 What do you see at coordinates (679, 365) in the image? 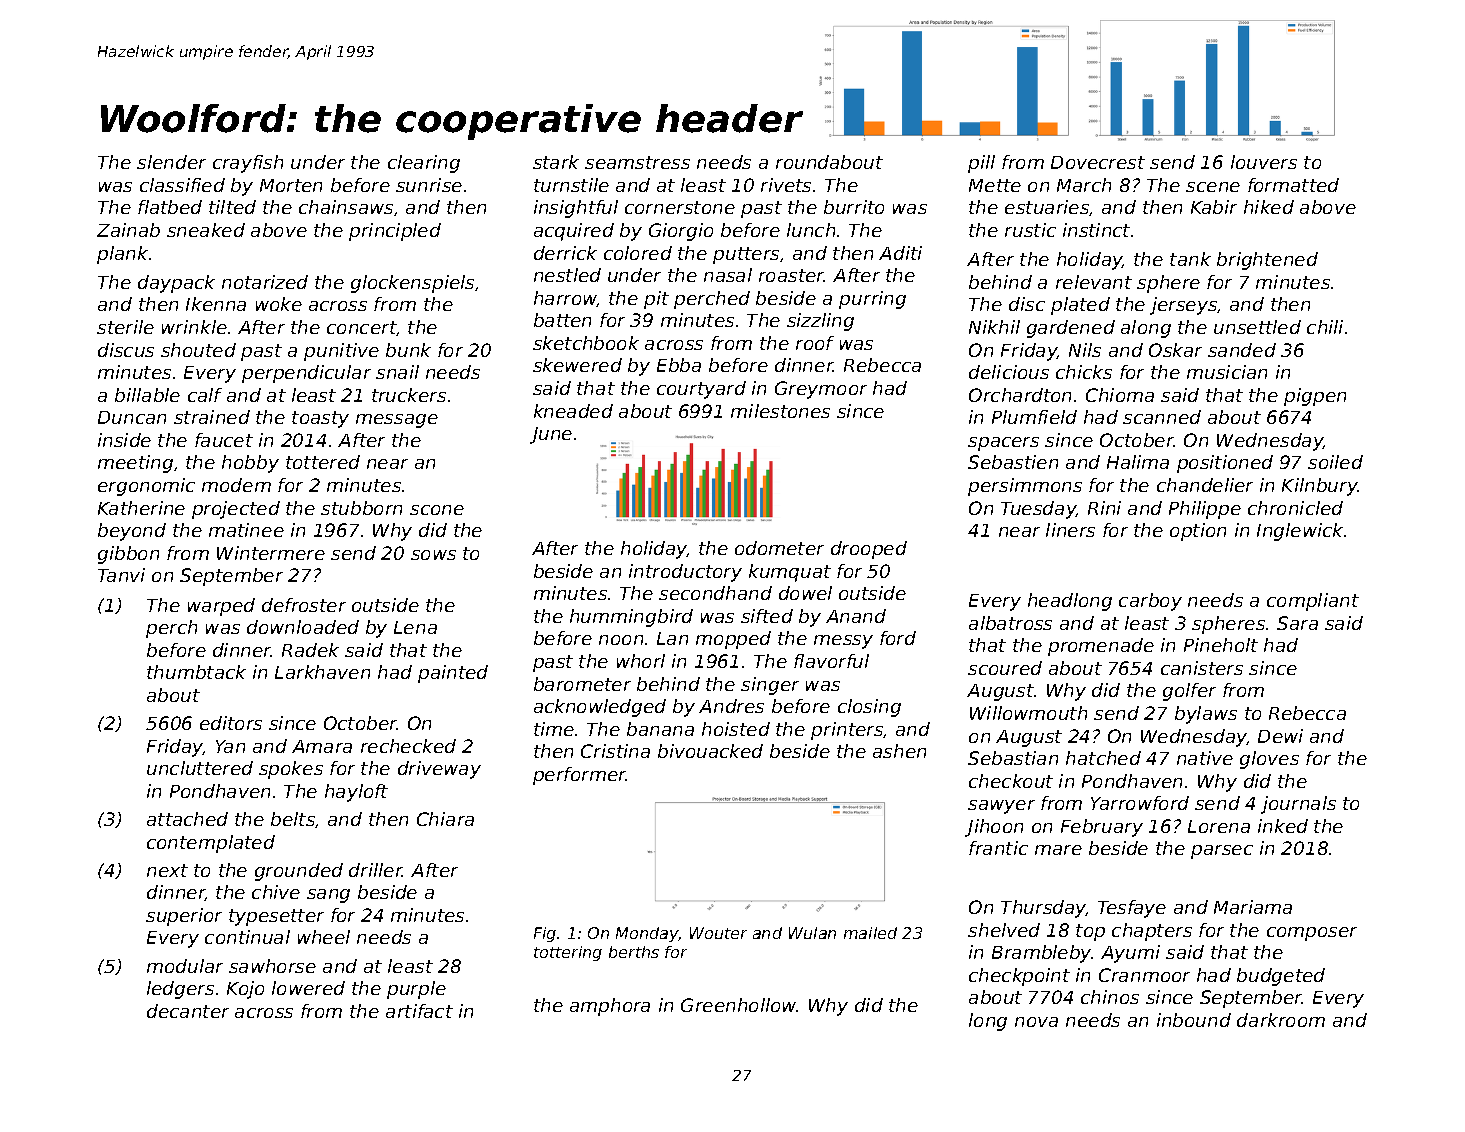
I see `Ebba` at bounding box center [679, 365].
